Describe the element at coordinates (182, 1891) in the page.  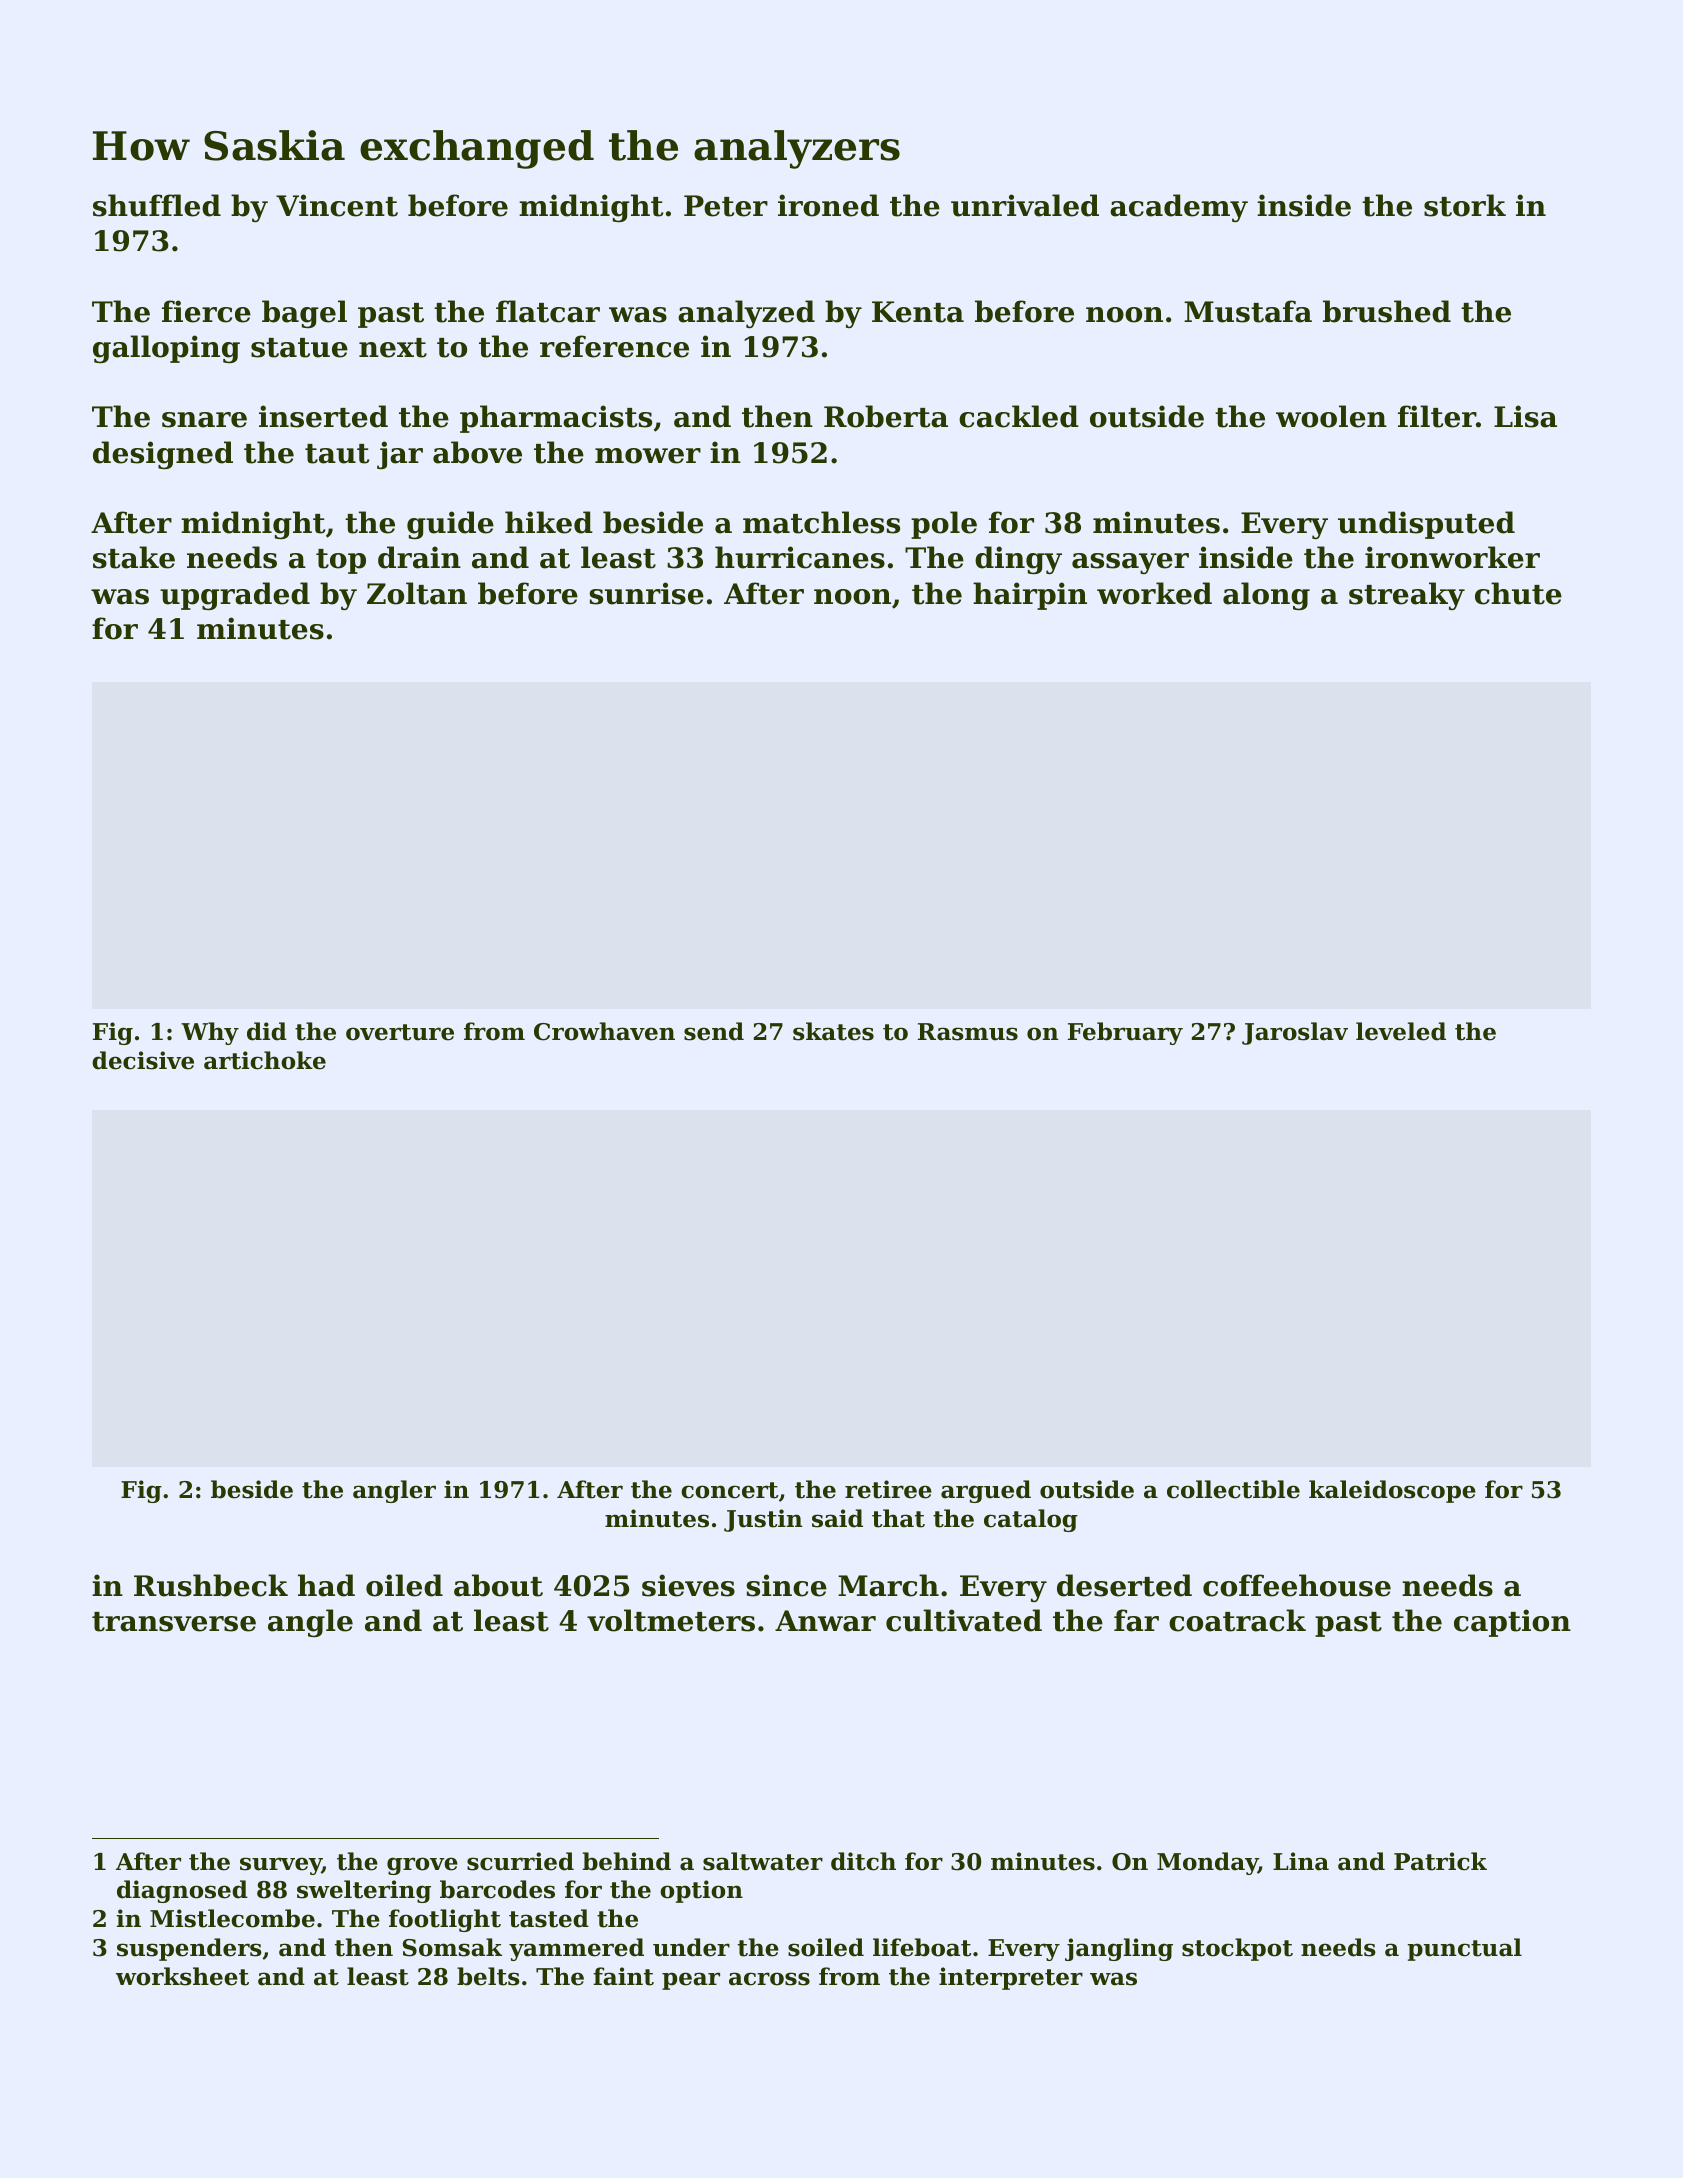
I see `diagnosed` at that location.
